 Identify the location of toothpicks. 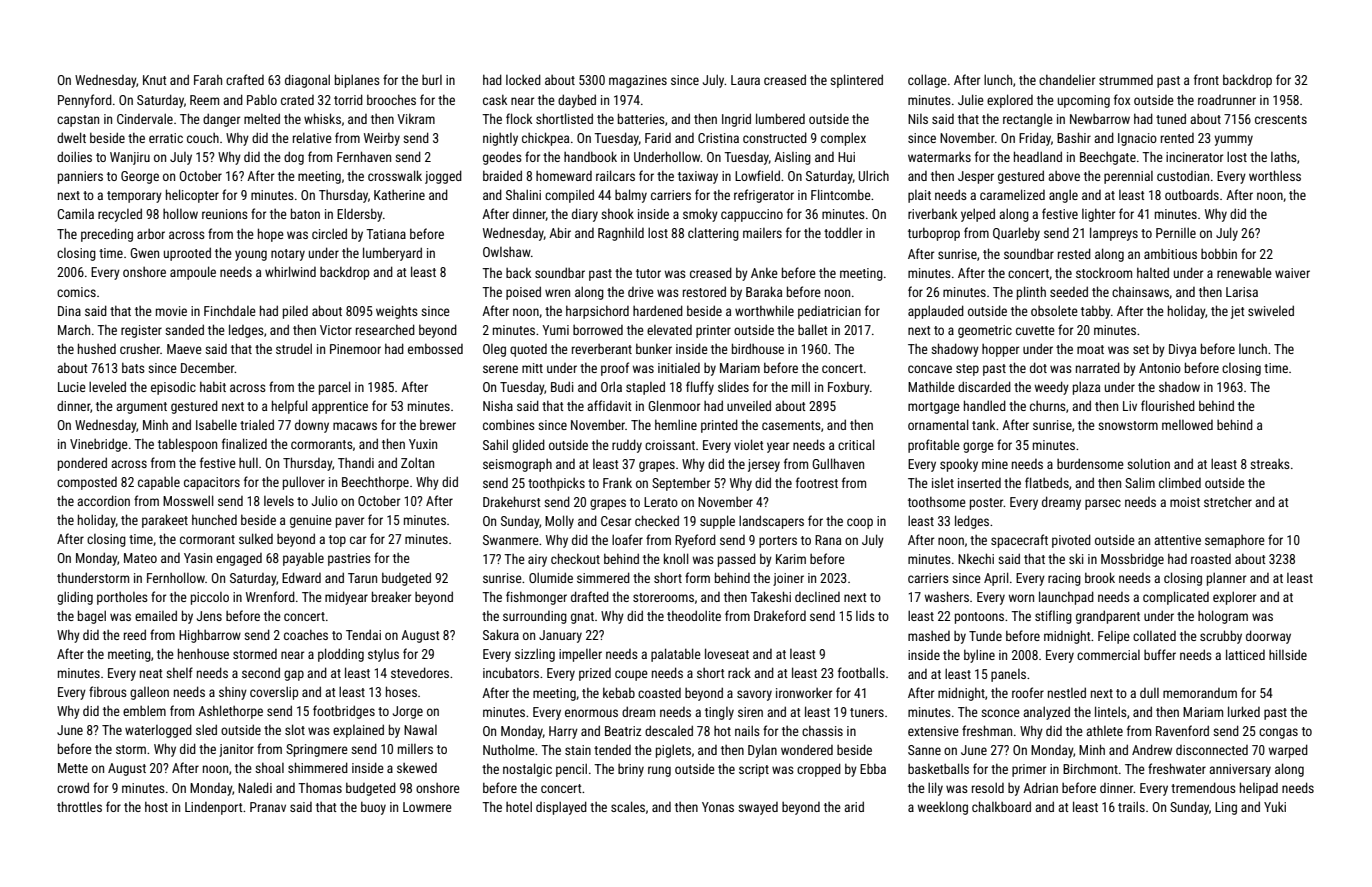
(556, 484).
